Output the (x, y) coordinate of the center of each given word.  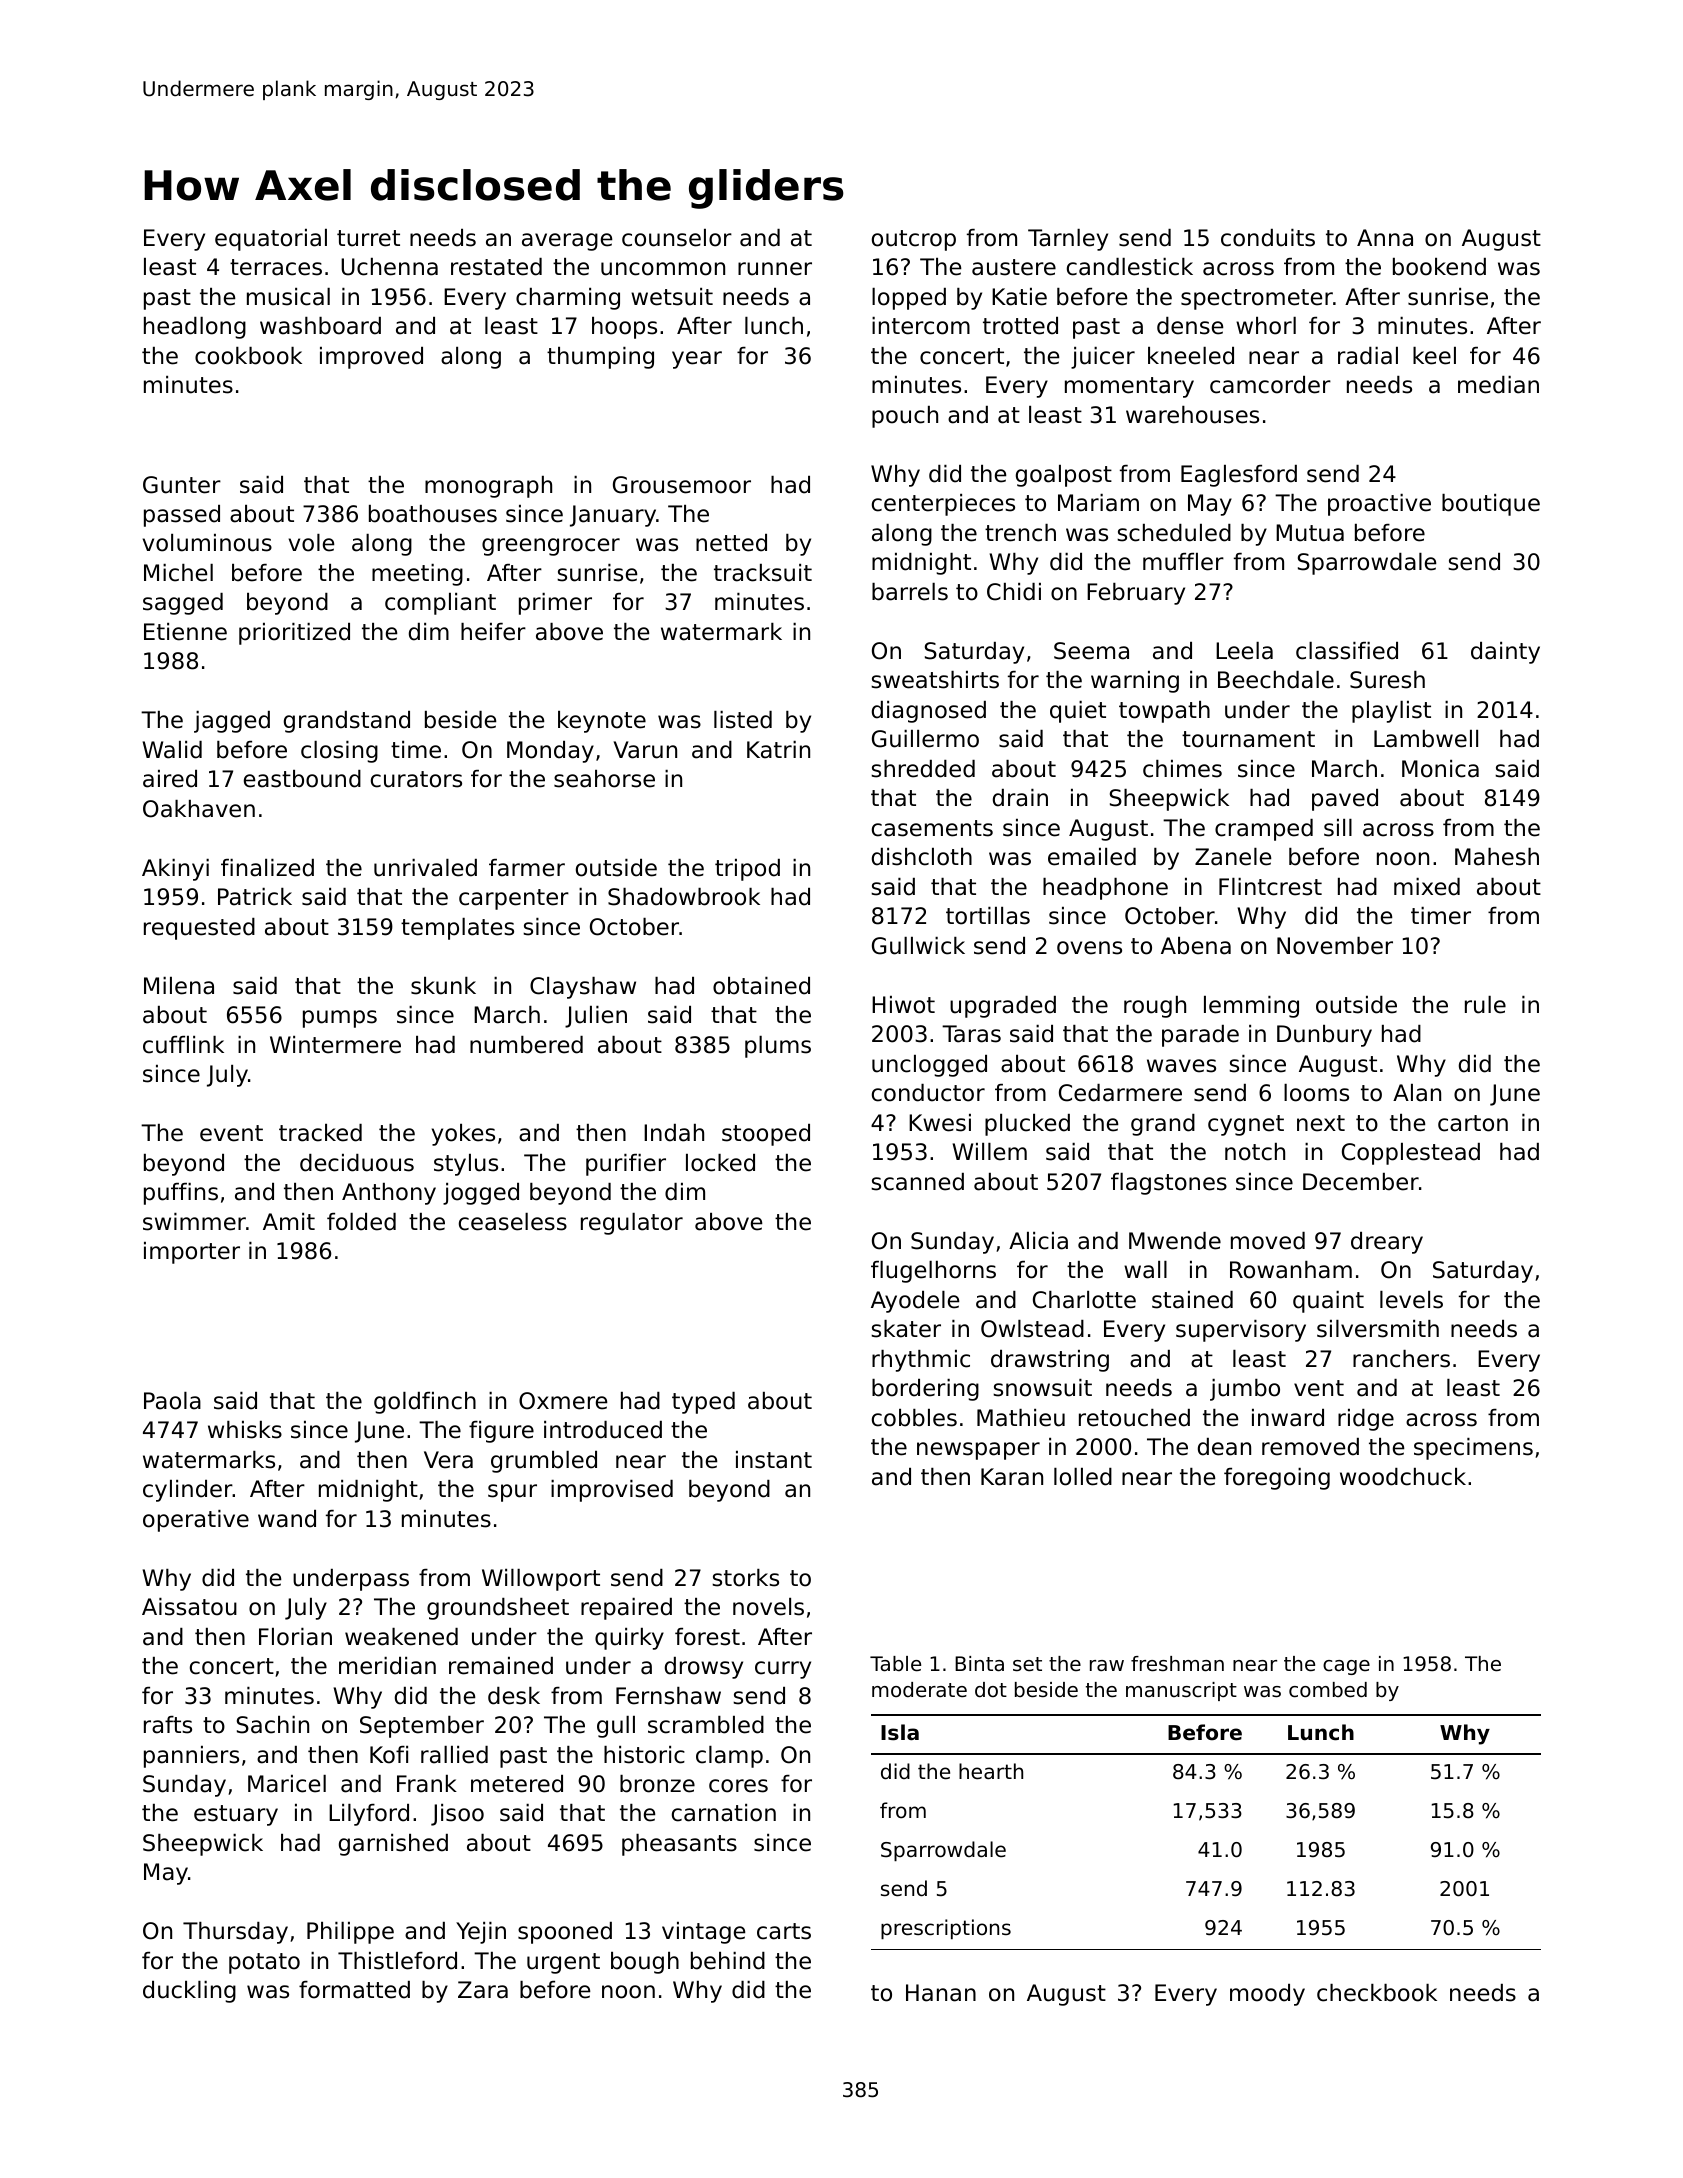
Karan (1012, 1477)
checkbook (1377, 1993)
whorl (1266, 326)
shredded (923, 769)
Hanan (941, 1993)
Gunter (182, 485)
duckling (189, 1992)
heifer (493, 632)
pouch (905, 417)
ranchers (1401, 1359)
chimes (1182, 769)
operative (196, 1521)
